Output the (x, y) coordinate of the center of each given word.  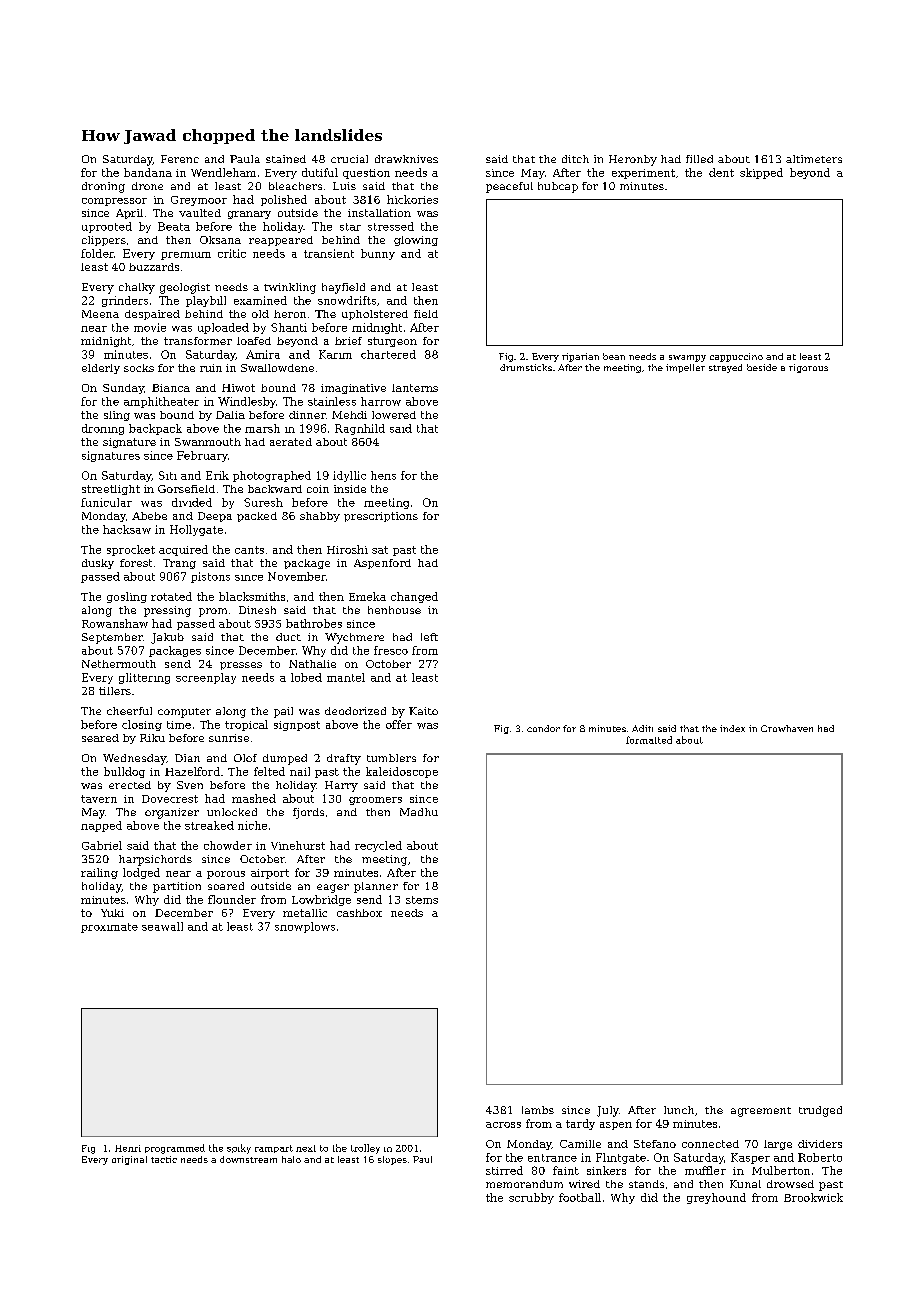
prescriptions (381, 517)
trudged (820, 1111)
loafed (254, 341)
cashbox (359, 913)
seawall (162, 926)
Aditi (642, 728)
